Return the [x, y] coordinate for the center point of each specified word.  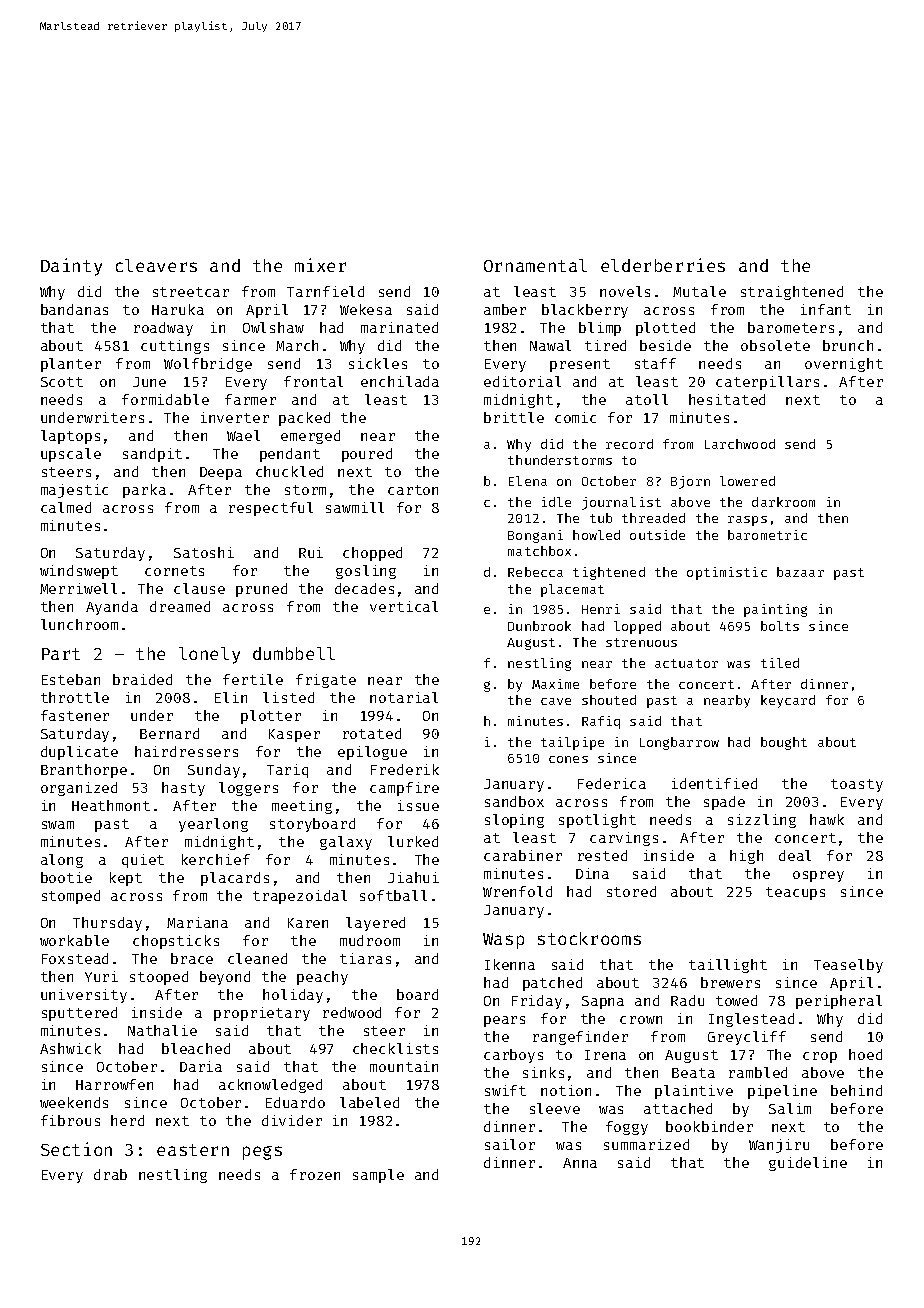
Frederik [405, 769]
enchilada [400, 381]
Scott [62, 382]
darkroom [783, 502]
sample [378, 1176]
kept [126, 879]
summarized [646, 1144]
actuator [686, 663]
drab [110, 1174]
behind [856, 1090]
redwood [352, 1012]
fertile [253, 679]
